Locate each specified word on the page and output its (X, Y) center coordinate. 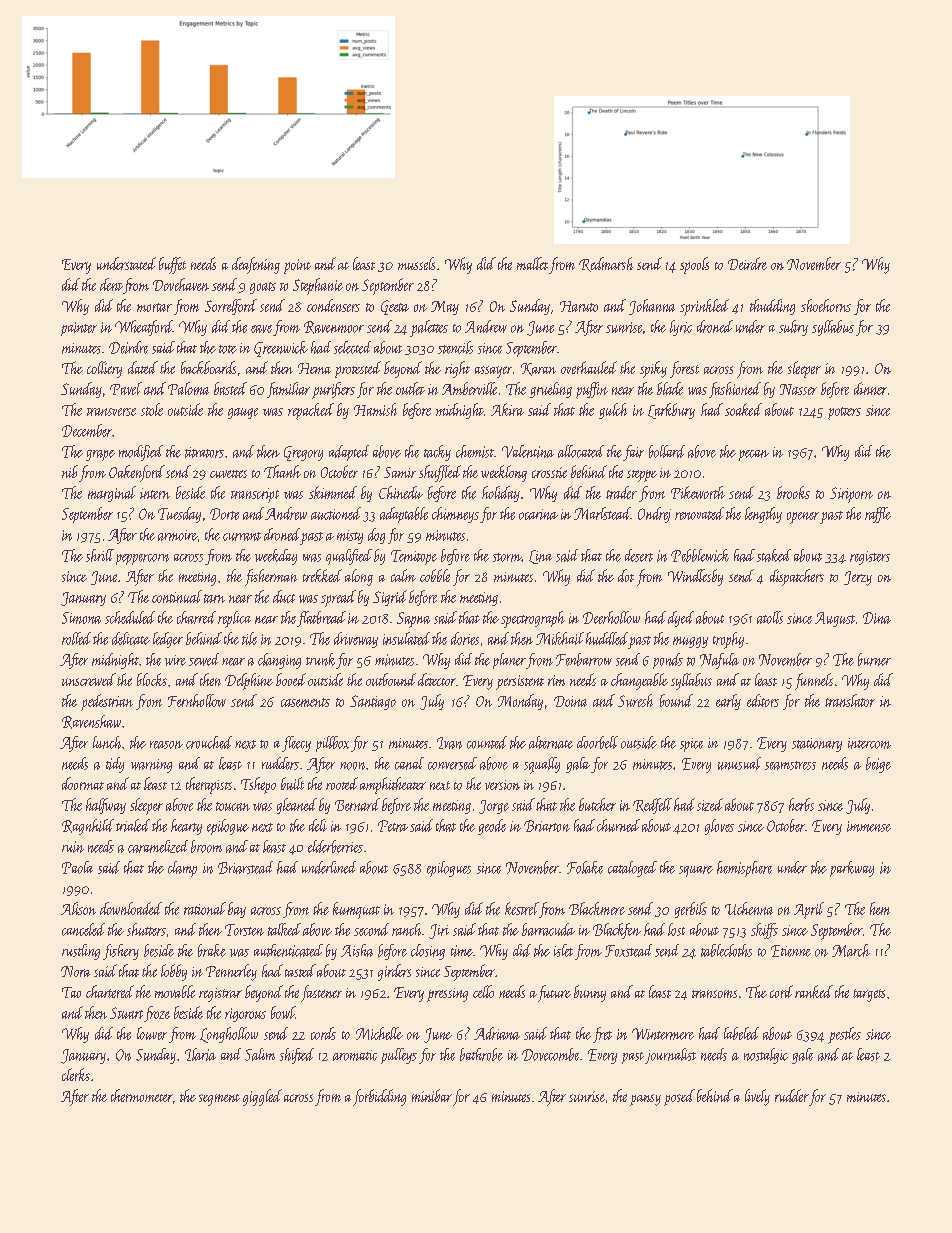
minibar (432, 1095)
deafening (256, 265)
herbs (801, 804)
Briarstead (245, 867)
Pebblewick (700, 555)
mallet (532, 263)
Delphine (249, 681)
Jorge (494, 807)
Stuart (126, 1013)
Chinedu (401, 492)
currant (242, 536)
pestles (844, 1035)
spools (694, 265)
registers (870, 558)
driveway (356, 640)
